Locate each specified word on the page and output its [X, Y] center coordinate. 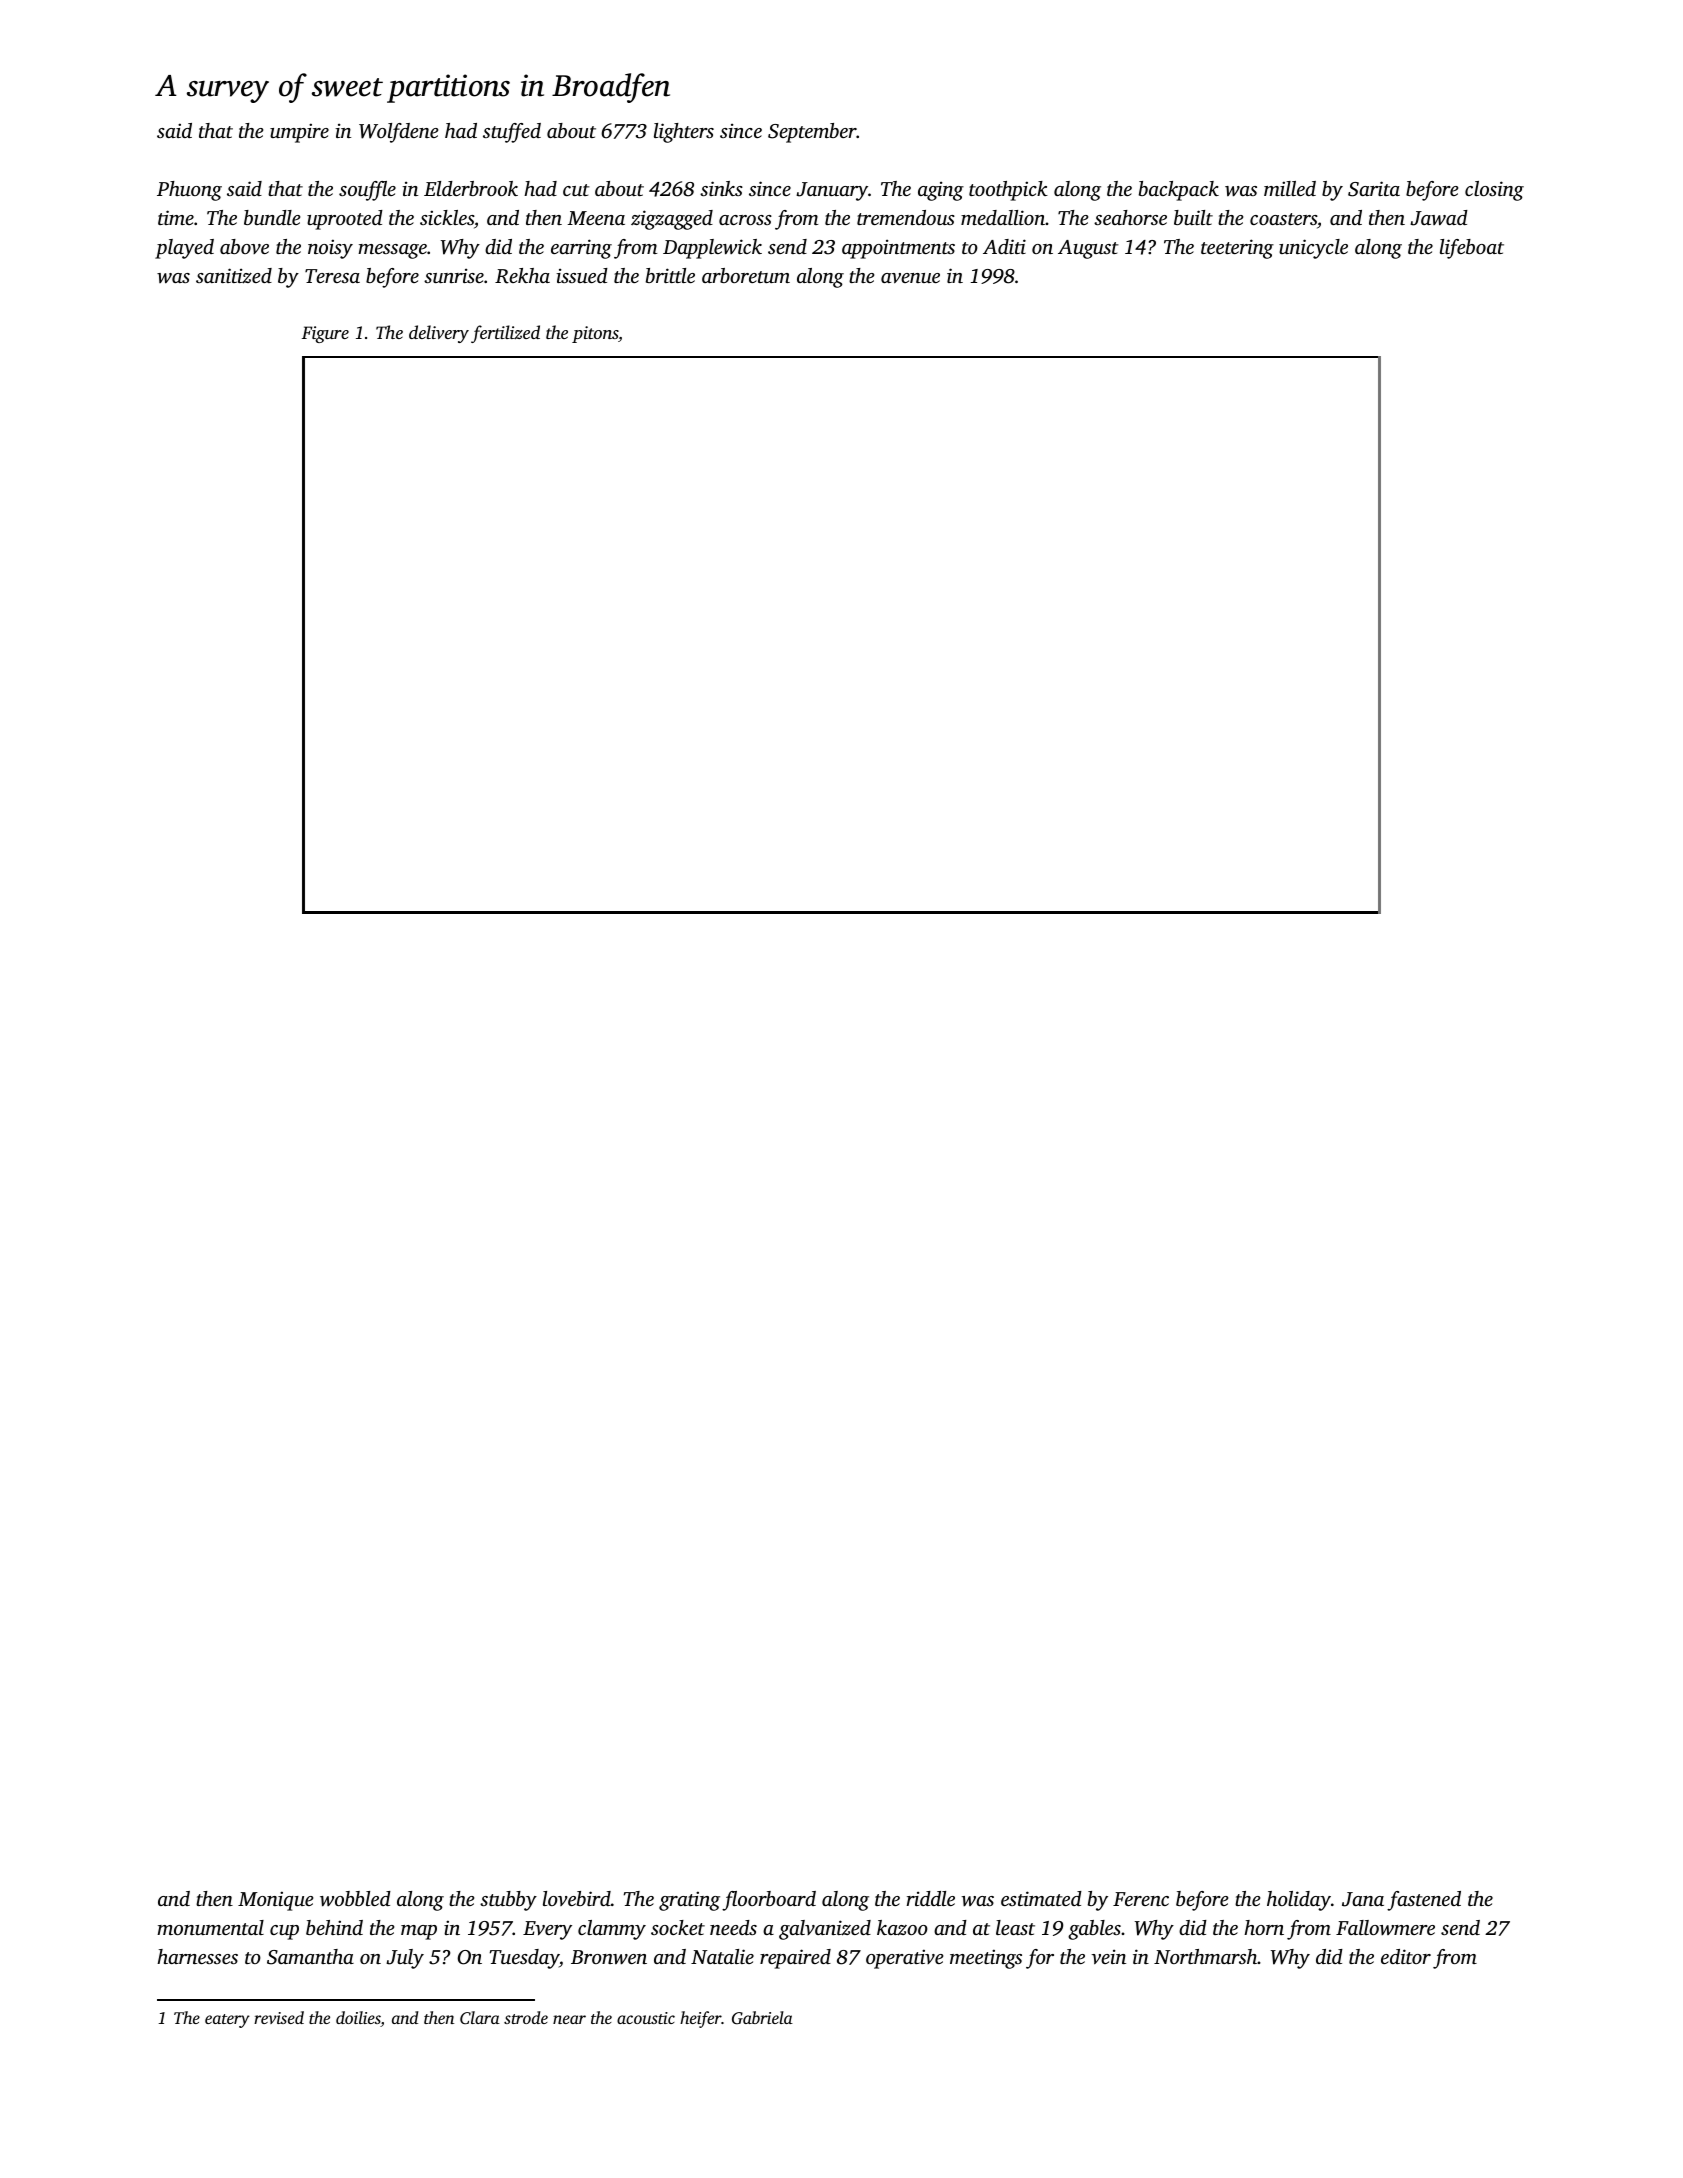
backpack [1179, 191]
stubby [508, 1901]
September [812, 133]
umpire [299, 133]
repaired [795, 1959]
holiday [1299, 1901]
